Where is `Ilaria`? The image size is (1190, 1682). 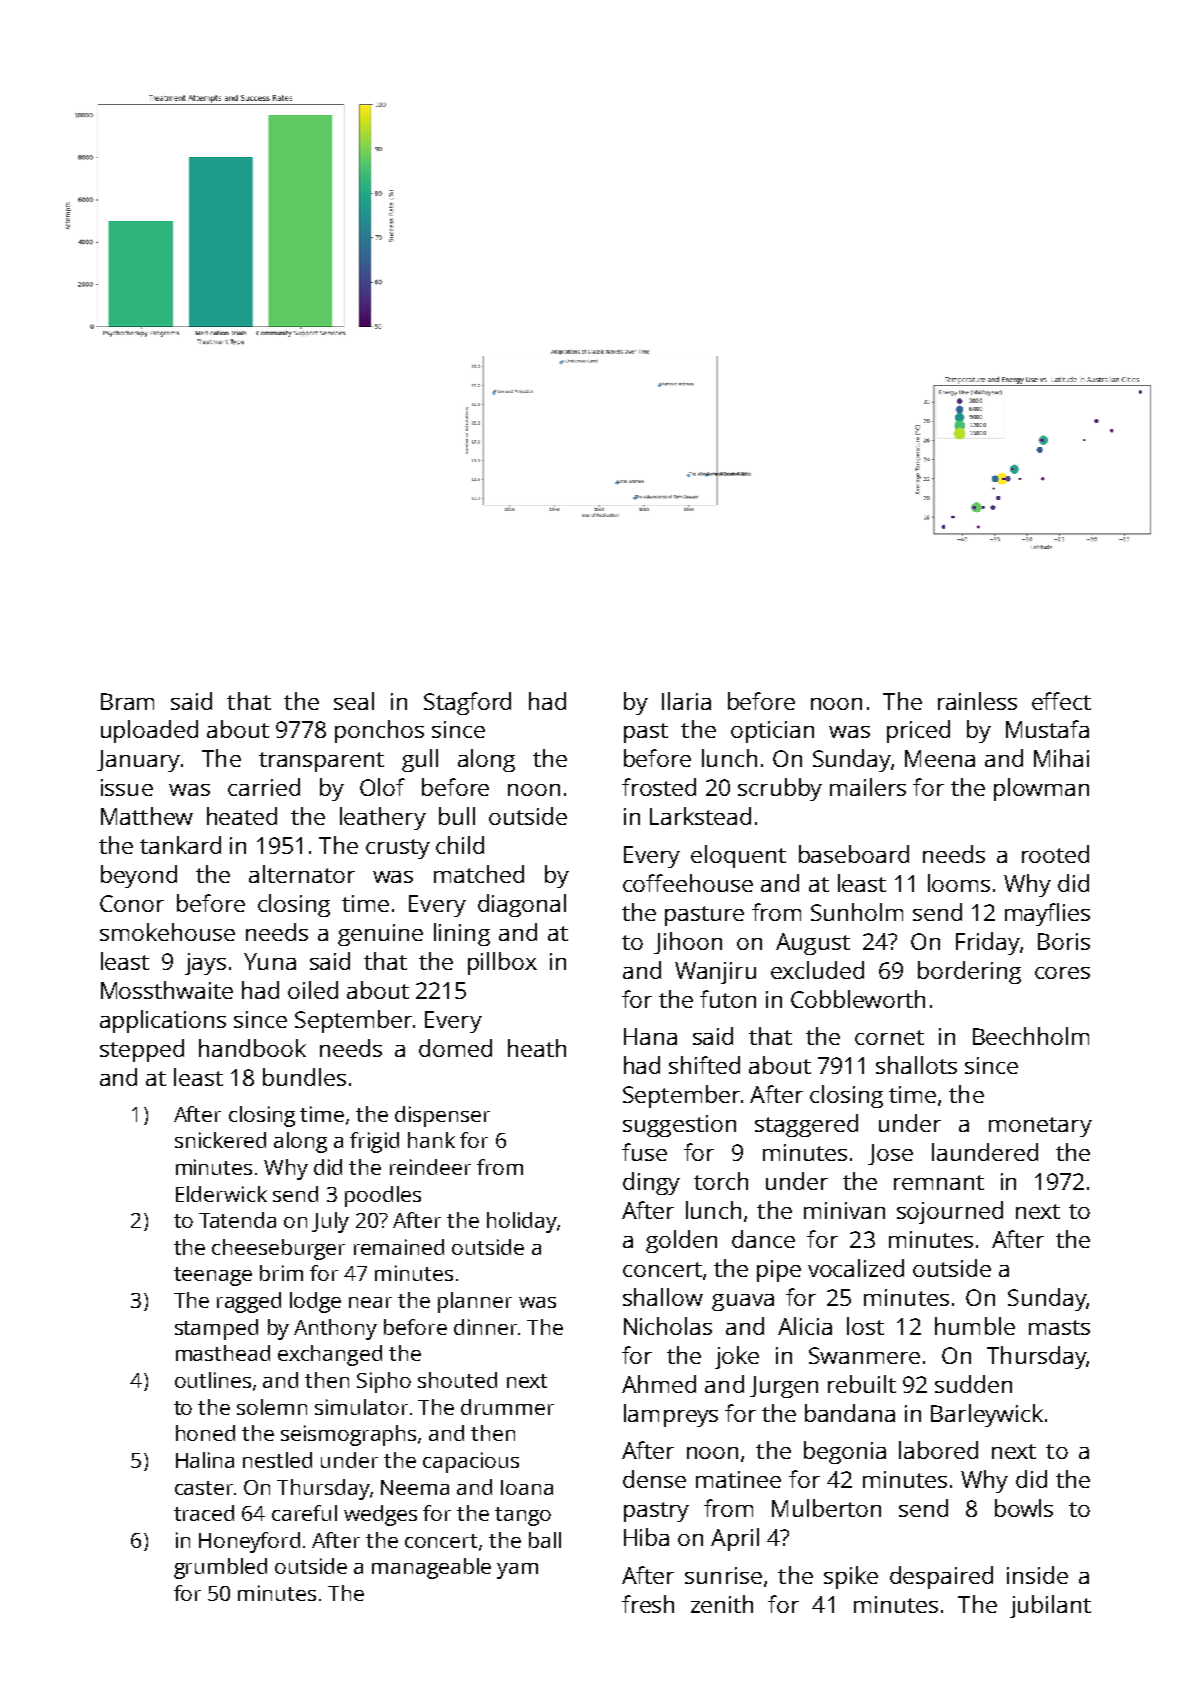 Ilaria is located at coordinates (686, 701).
